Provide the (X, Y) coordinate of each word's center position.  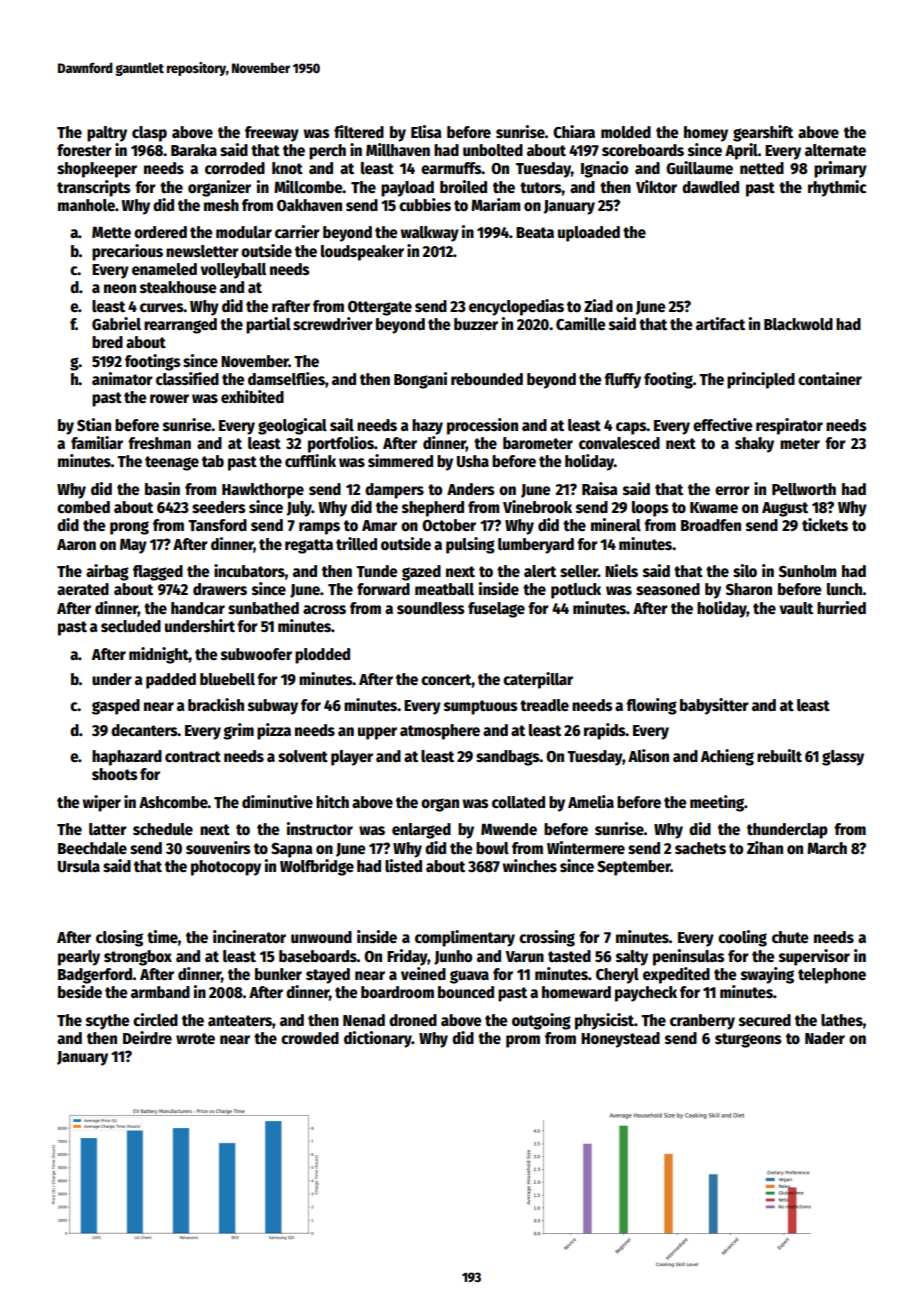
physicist (604, 1021)
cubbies (425, 204)
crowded (310, 1038)
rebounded (487, 379)
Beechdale (92, 848)
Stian (94, 424)
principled (761, 380)
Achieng (727, 757)
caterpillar (538, 680)
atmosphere (440, 732)
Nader (825, 1038)
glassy (843, 758)
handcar (198, 608)
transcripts (94, 188)
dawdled (710, 187)
